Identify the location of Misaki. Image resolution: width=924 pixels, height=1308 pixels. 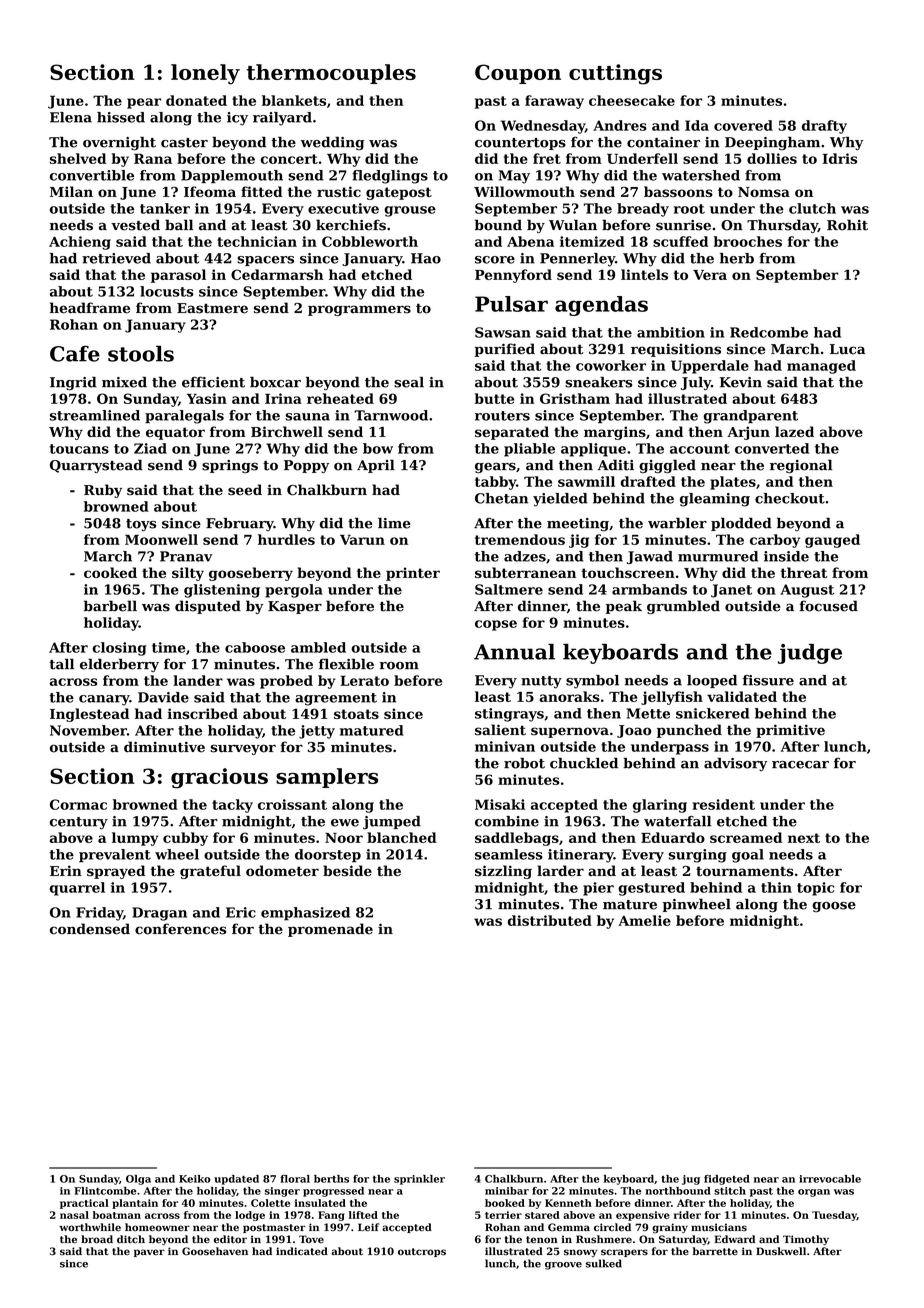
(500, 804).
